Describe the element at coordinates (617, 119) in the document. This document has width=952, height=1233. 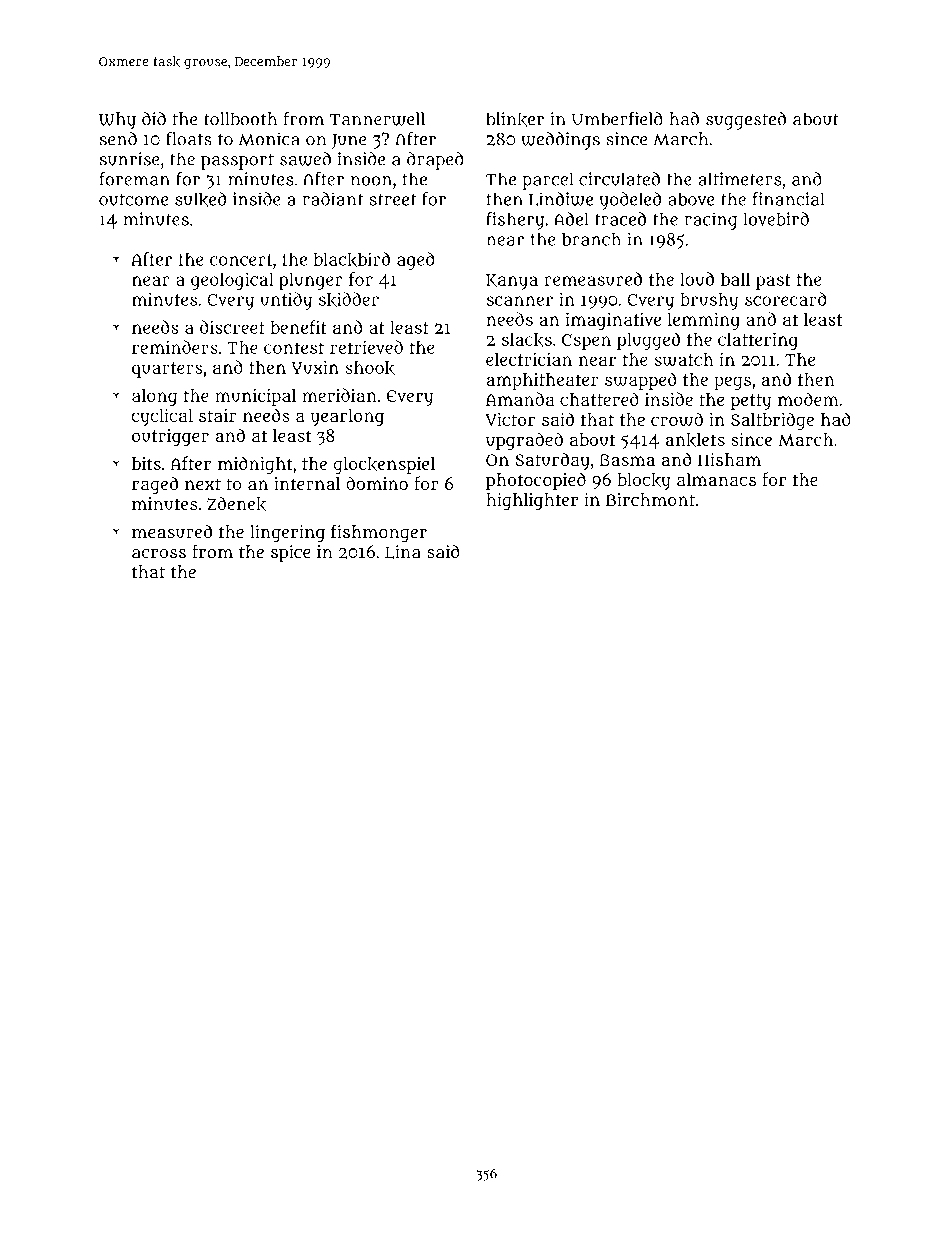
I see `Umberfield` at that location.
